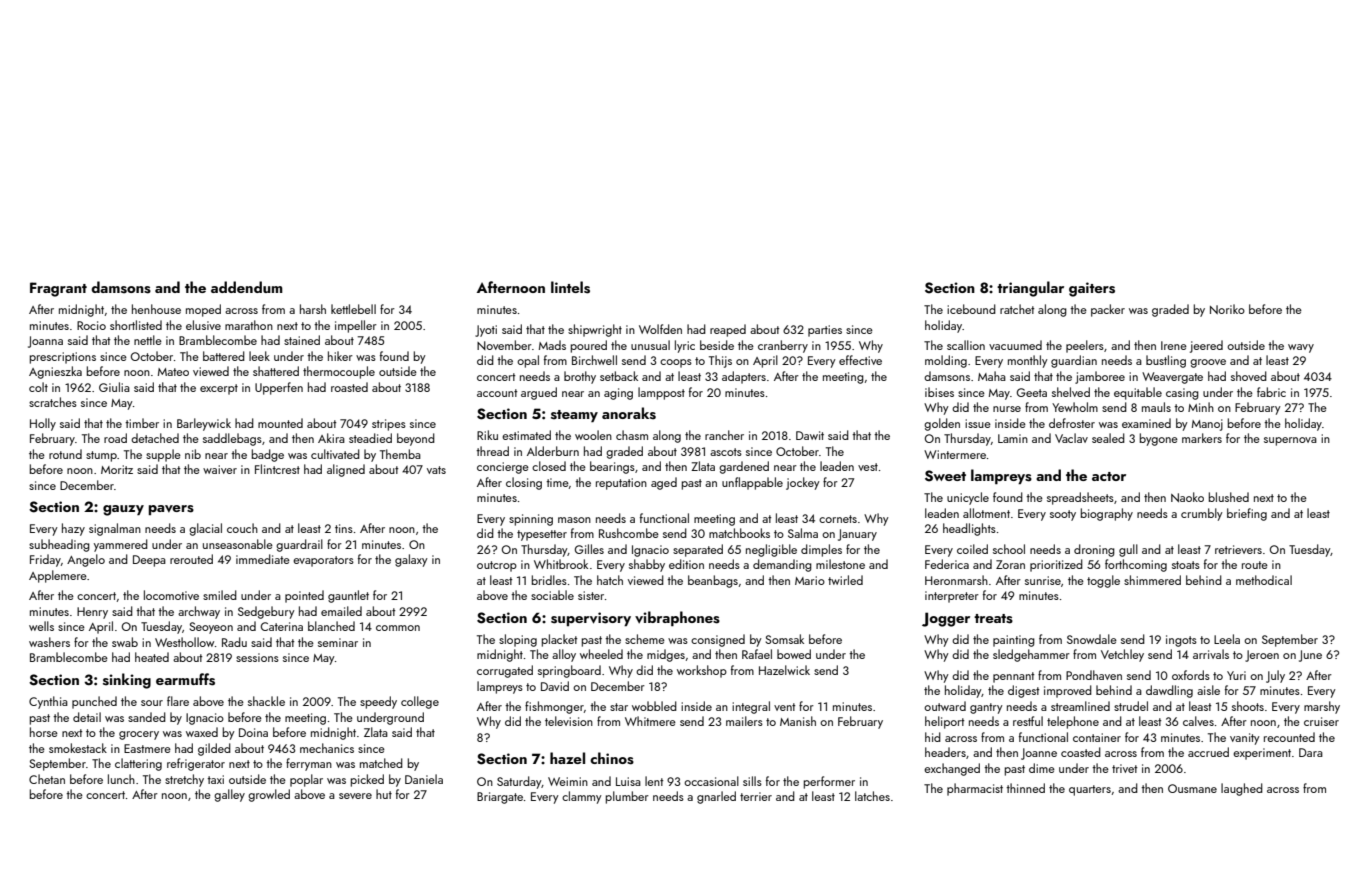  I want to click on archway, so click(199, 612).
